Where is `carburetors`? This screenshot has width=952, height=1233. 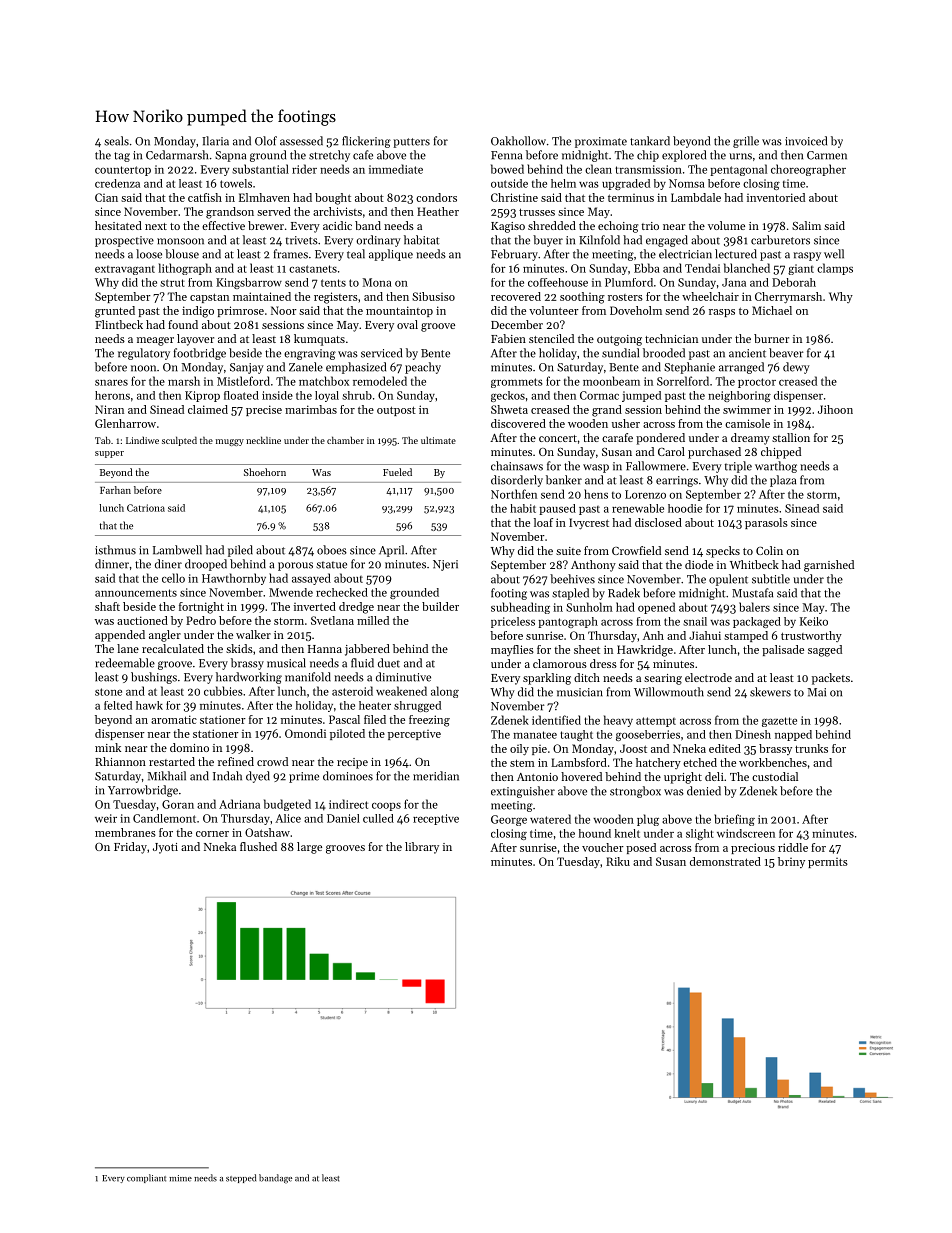 carburetors is located at coordinates (780, 240).
